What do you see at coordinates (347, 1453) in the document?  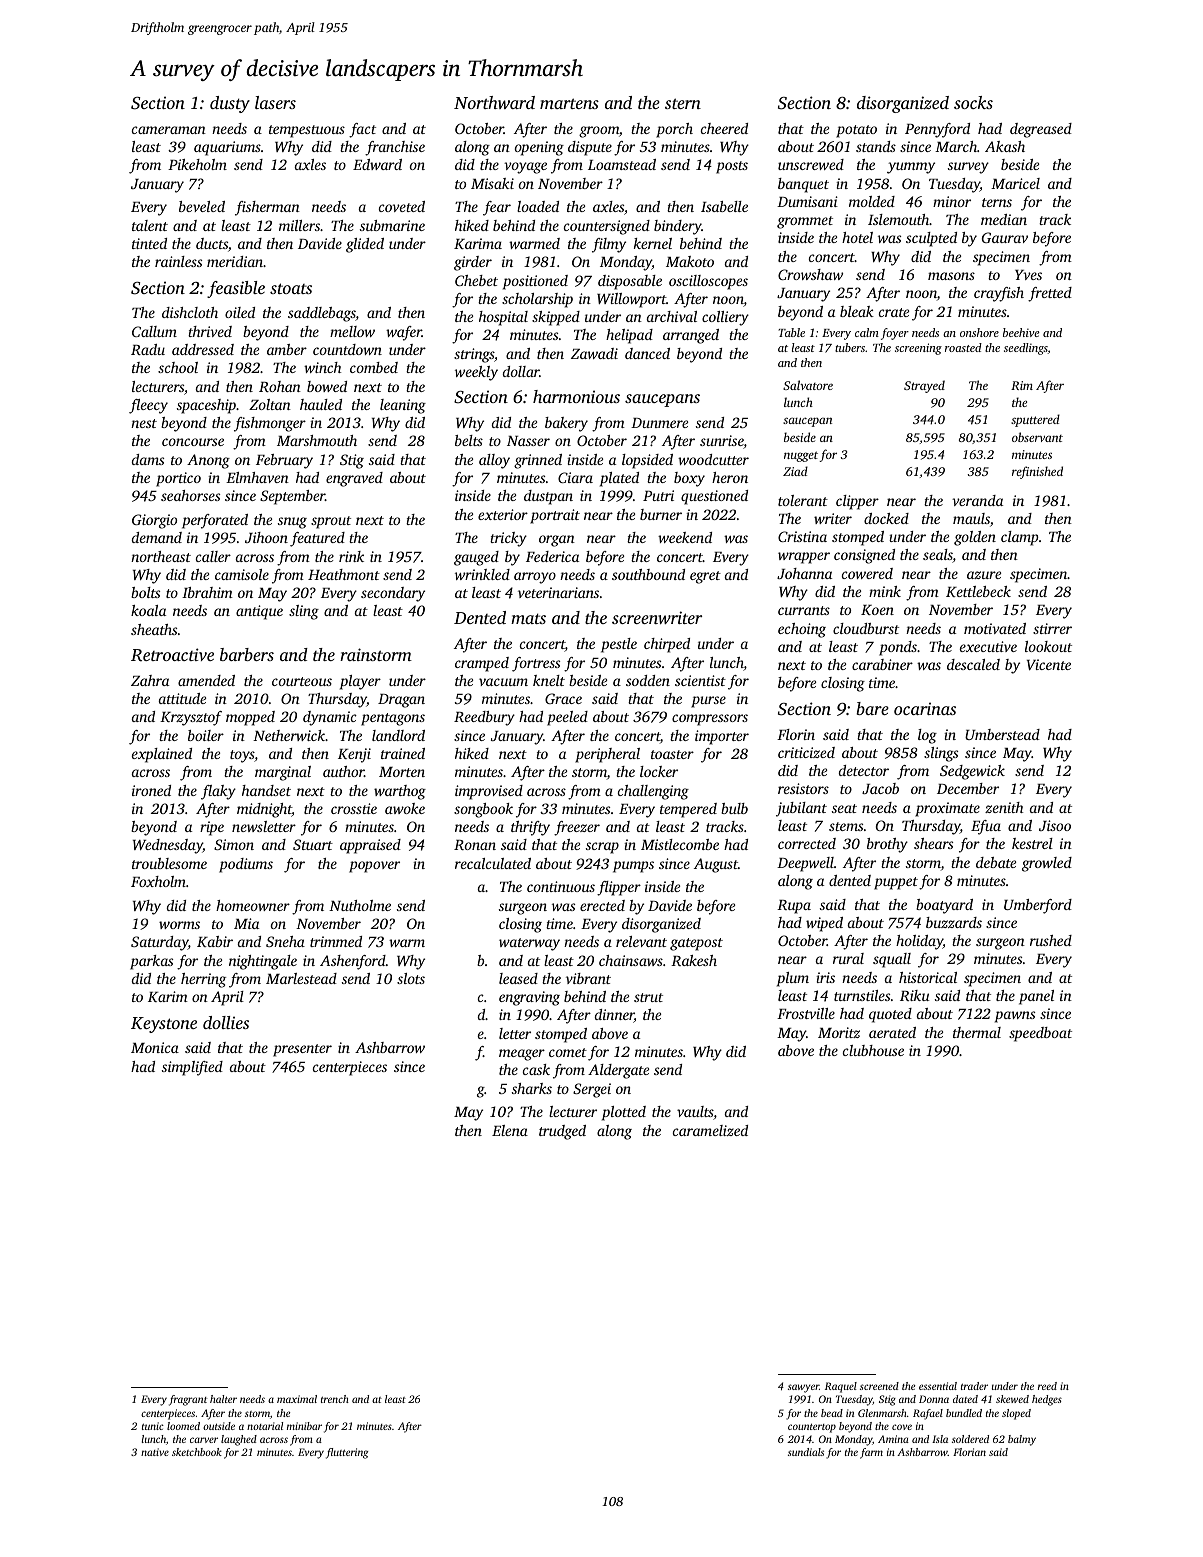 I see `fluttering` at bounding box center [347, 1453].
